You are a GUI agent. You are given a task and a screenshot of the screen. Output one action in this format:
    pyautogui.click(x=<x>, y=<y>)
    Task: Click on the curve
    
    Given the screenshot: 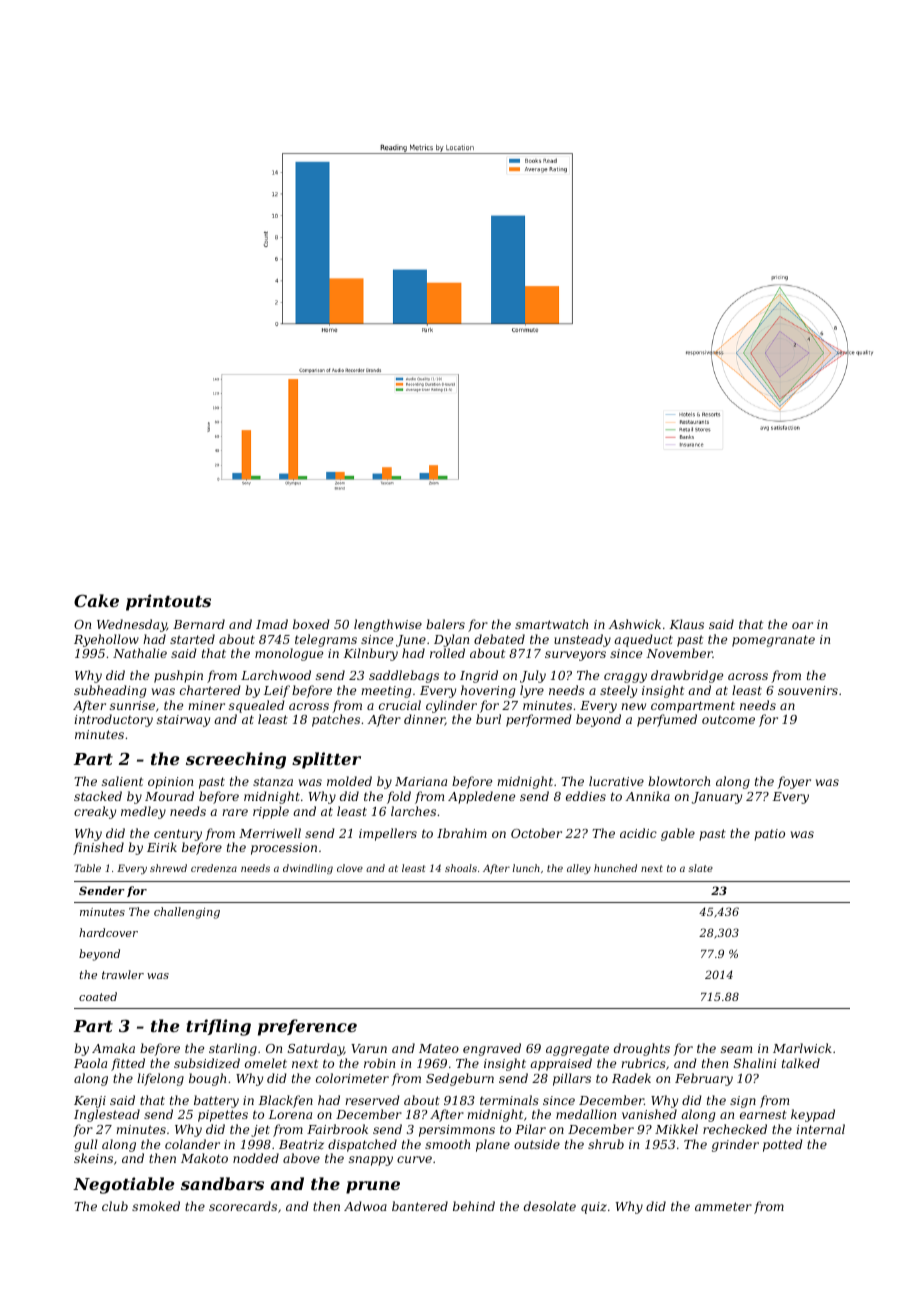 What is the action you would take?
    pyautogui.click(x=414, y=1159)
